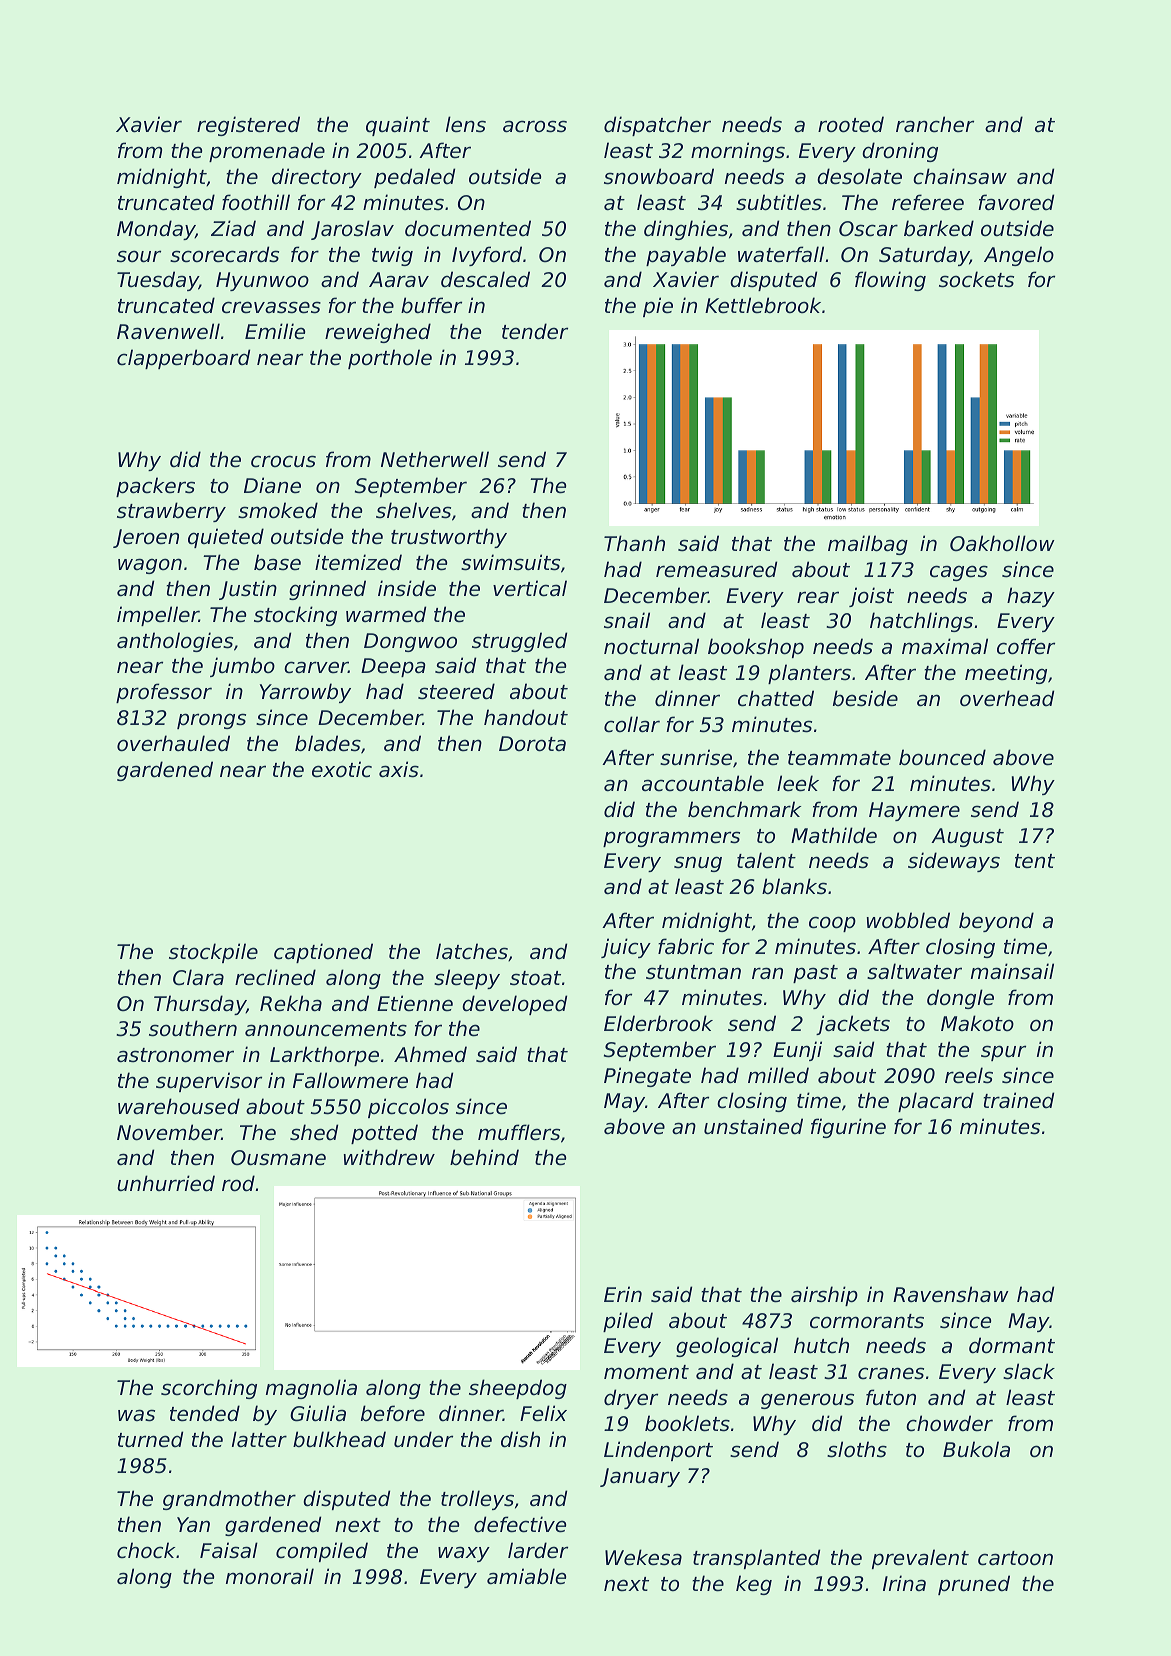 This page has width=1171, height=1656. What do you see at coordinates (248, 126) in the page?
I see `registered` at bounding box center [248, 126].
